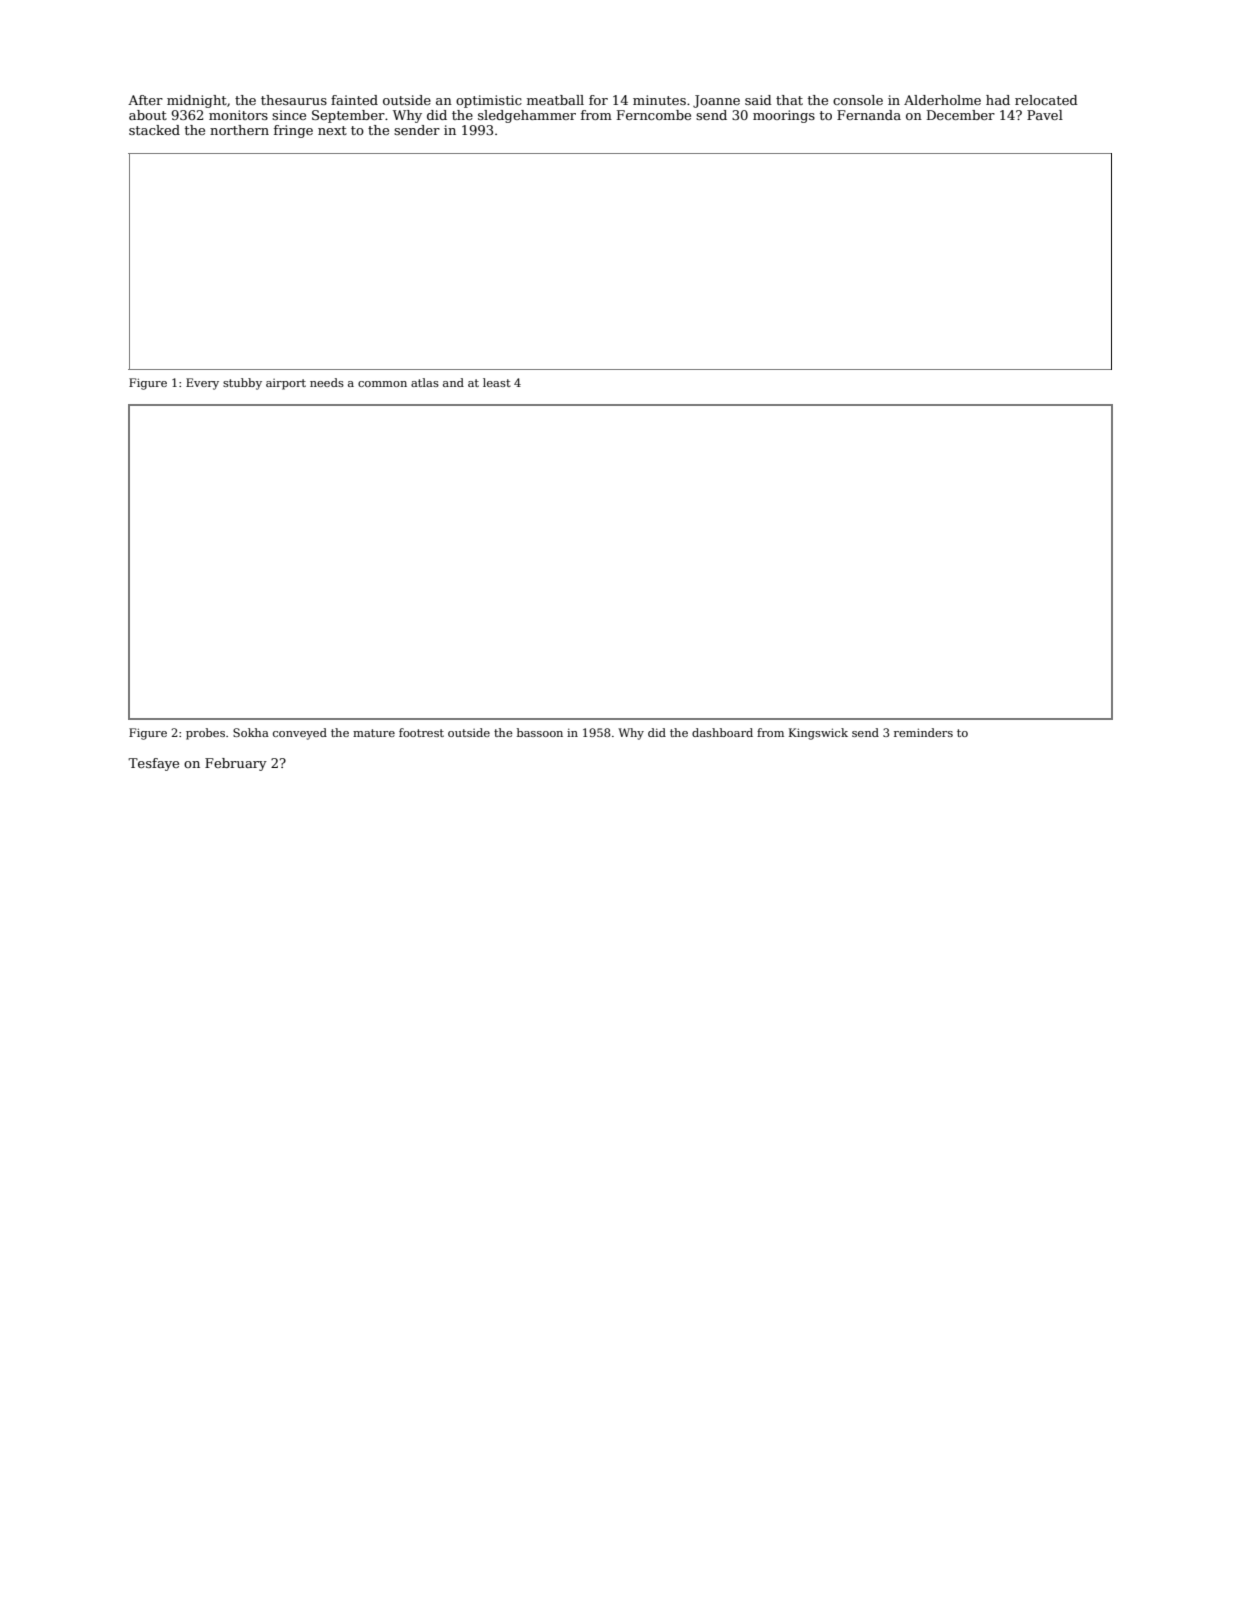  What do you see at coordinates (202, 384) in the screenshot?
I see `Every` at bounding box center [202, 384].
